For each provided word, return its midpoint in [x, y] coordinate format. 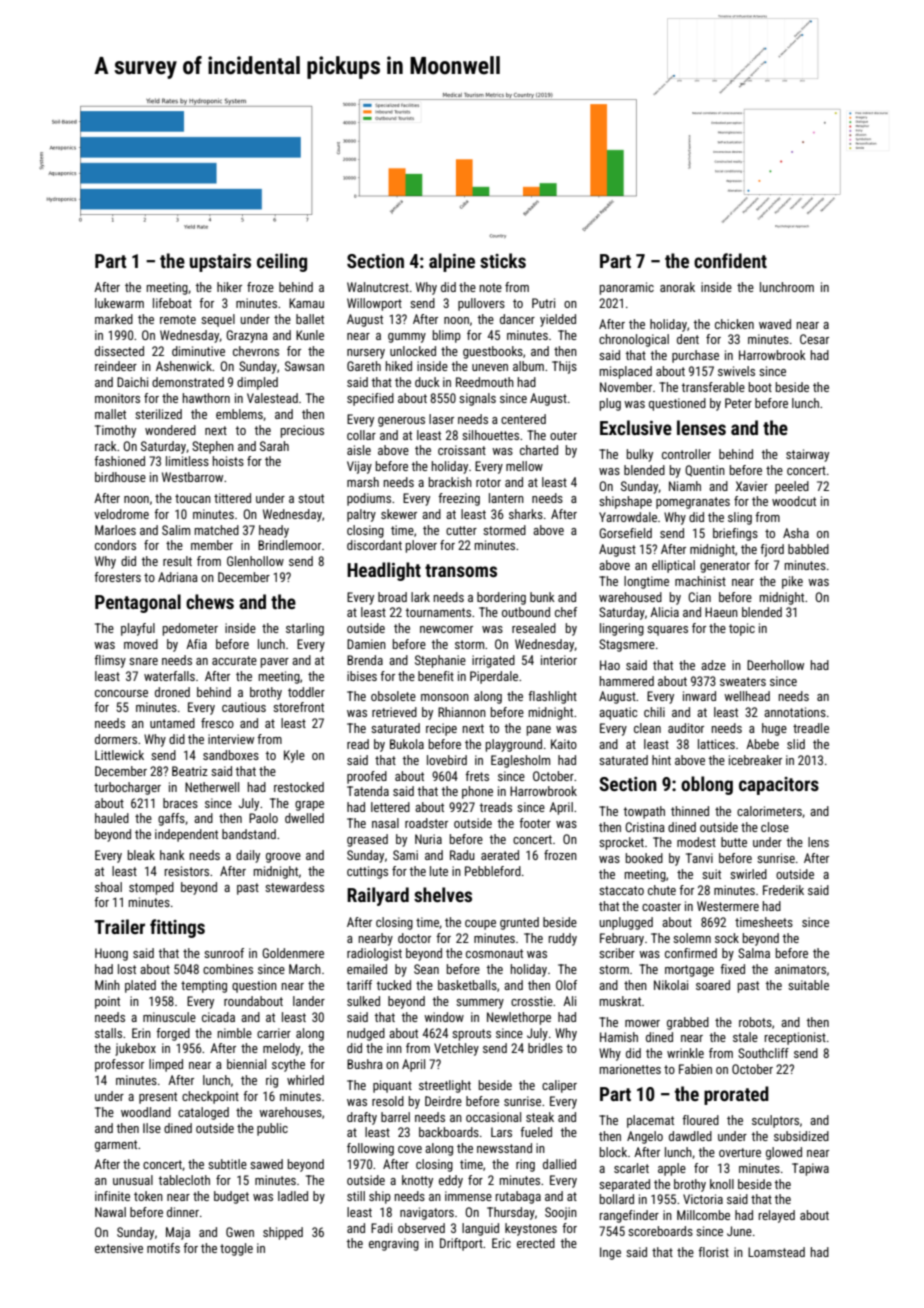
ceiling [282, 262]
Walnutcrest [378, 287]
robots [755, 1022]
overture [740, 1152]
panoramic [627, 288]
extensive [119, 1248]
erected [536, 1243]
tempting [204, 986]
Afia [196, 644]
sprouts [471, 1035]
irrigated [493, 661]
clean [647, 728]
